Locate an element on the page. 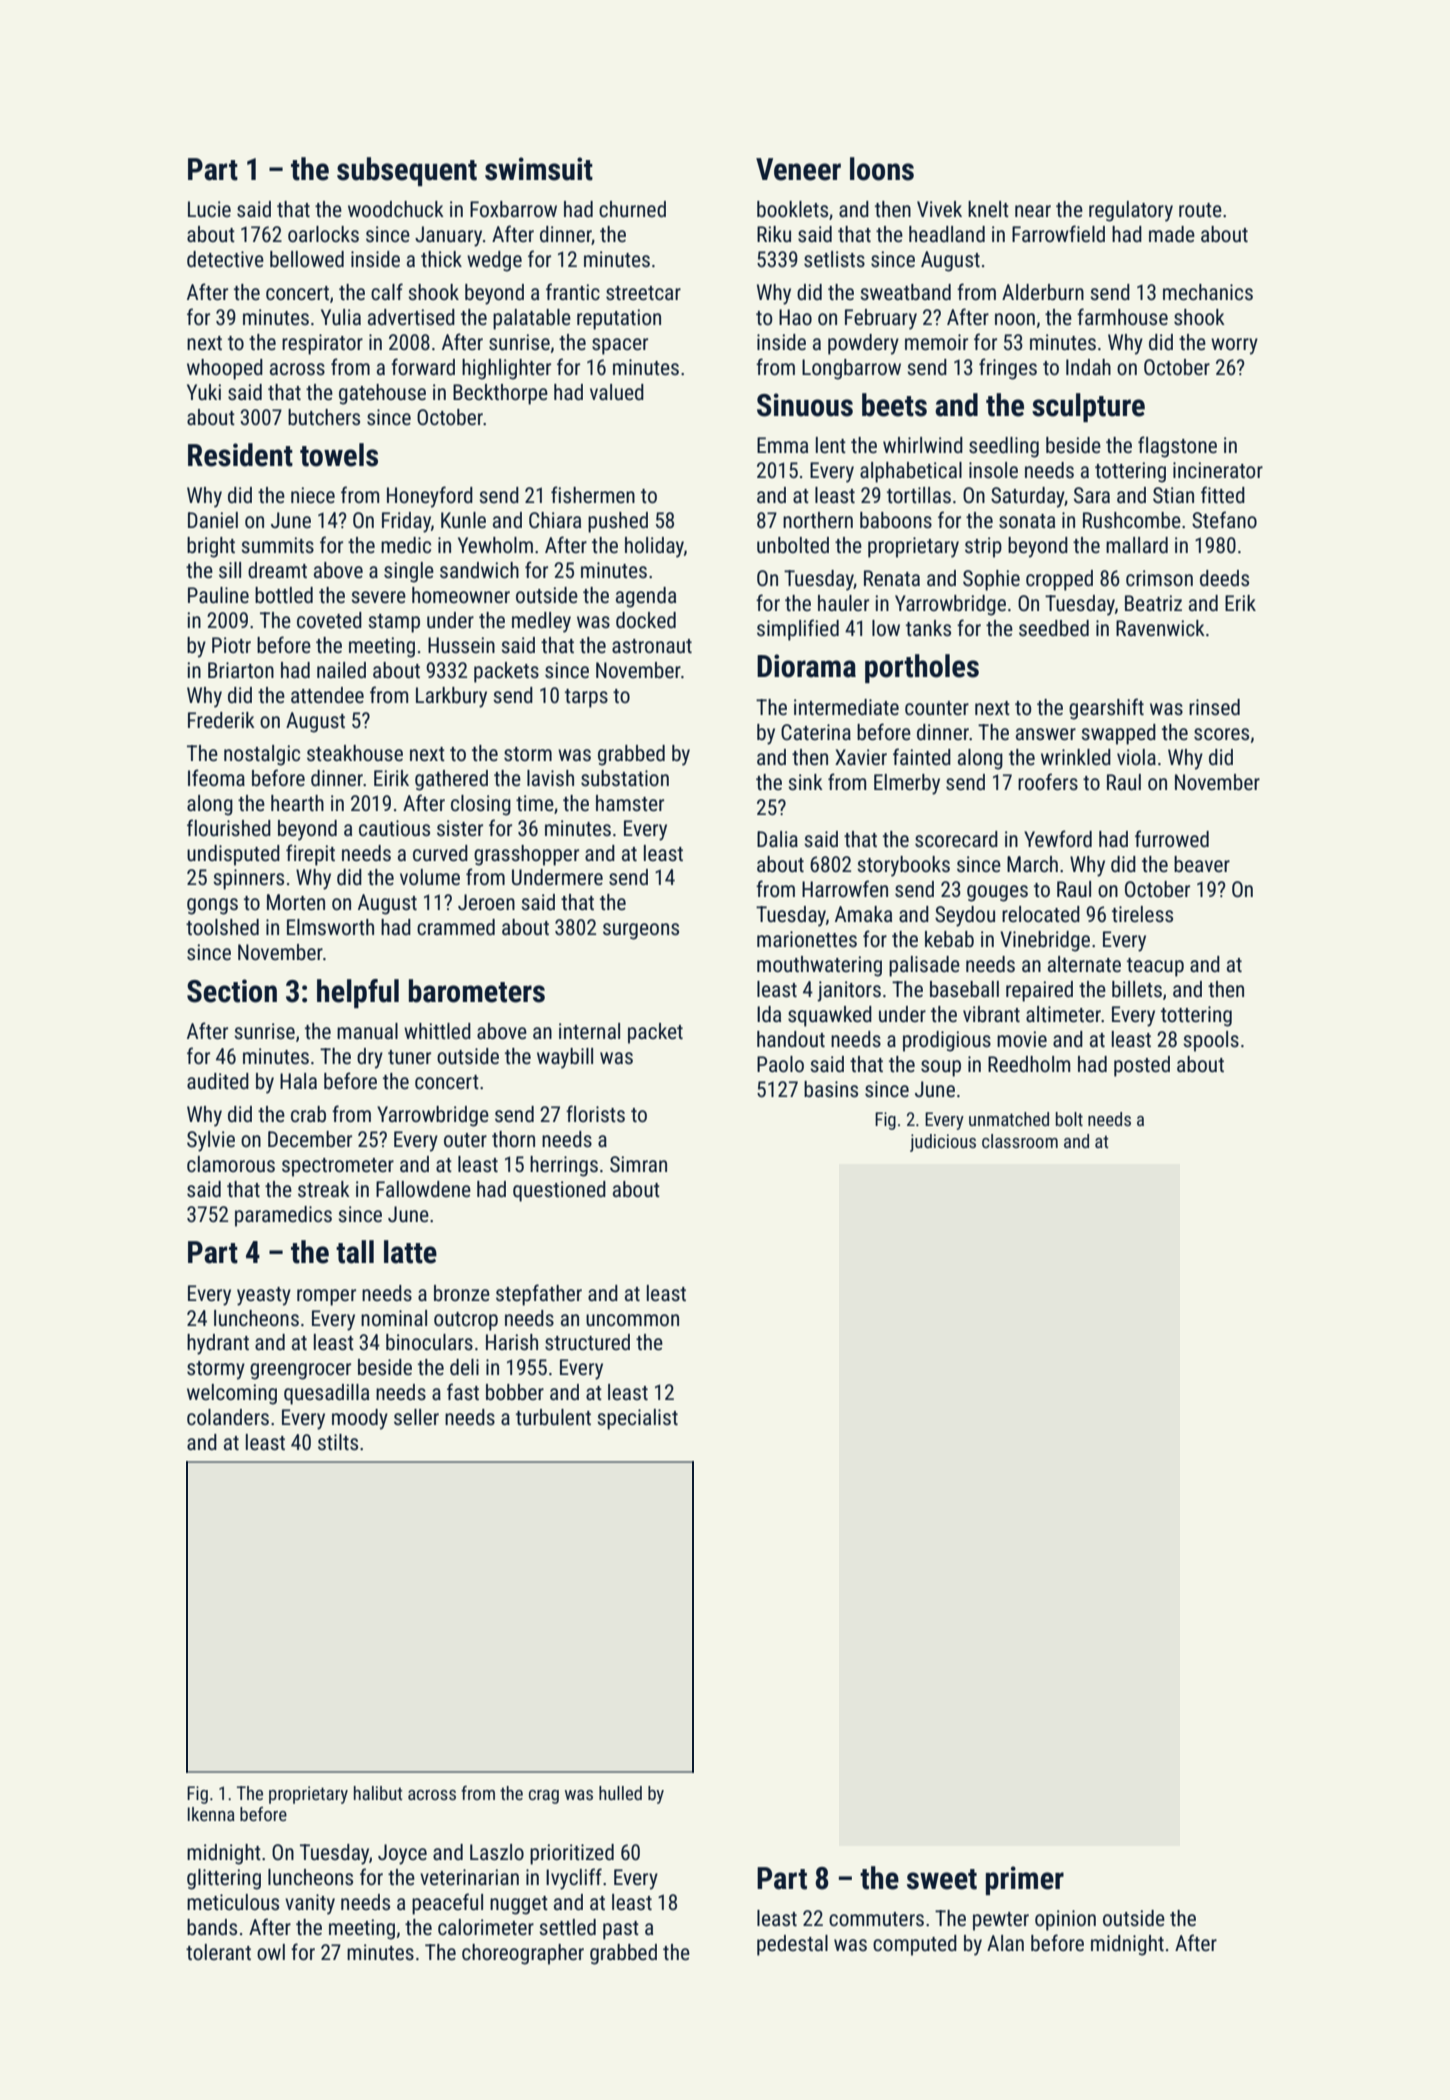  regulatory is located at coordinates (1131, 211).
